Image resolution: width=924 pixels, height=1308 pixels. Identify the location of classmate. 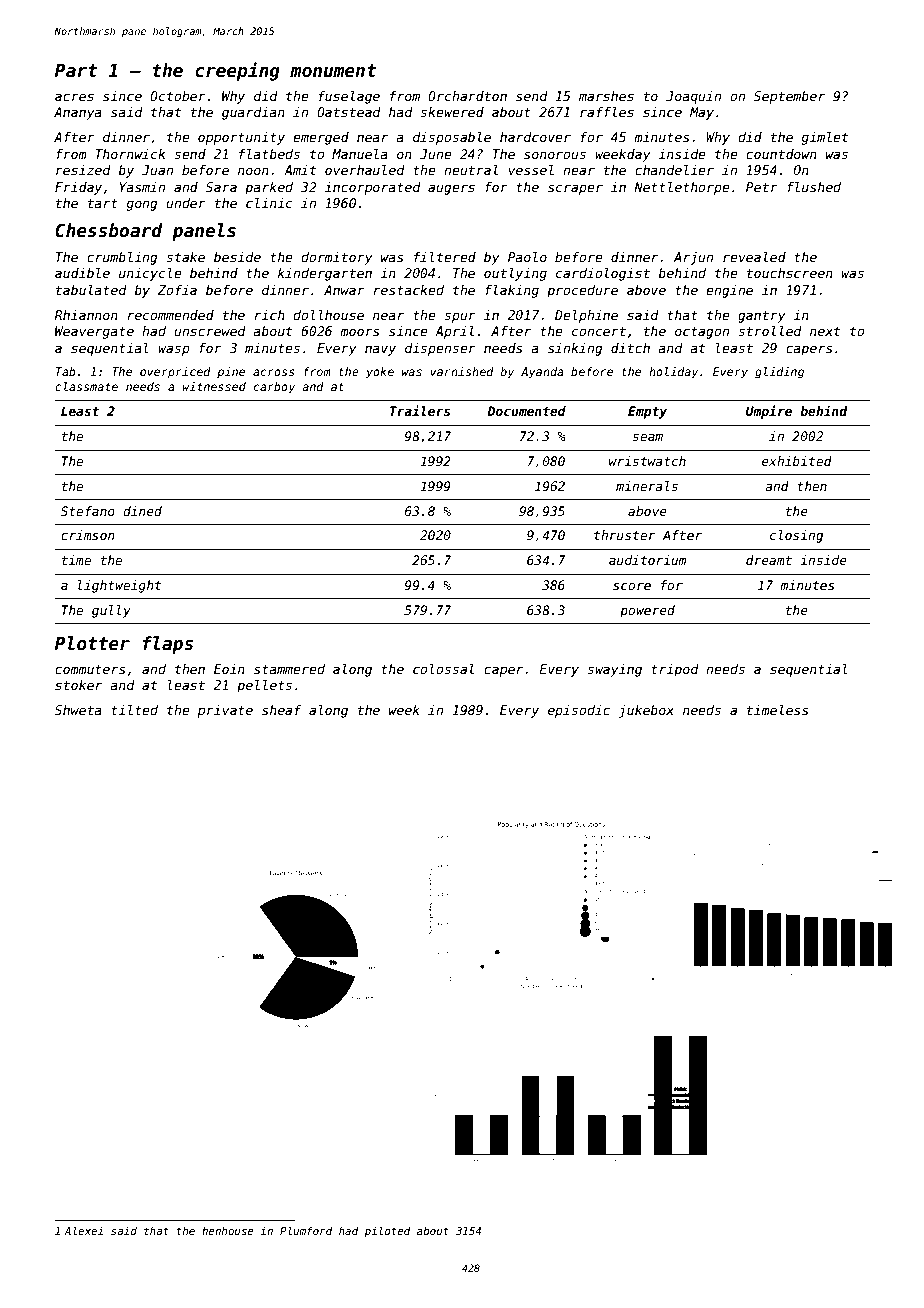
(86, 386).
